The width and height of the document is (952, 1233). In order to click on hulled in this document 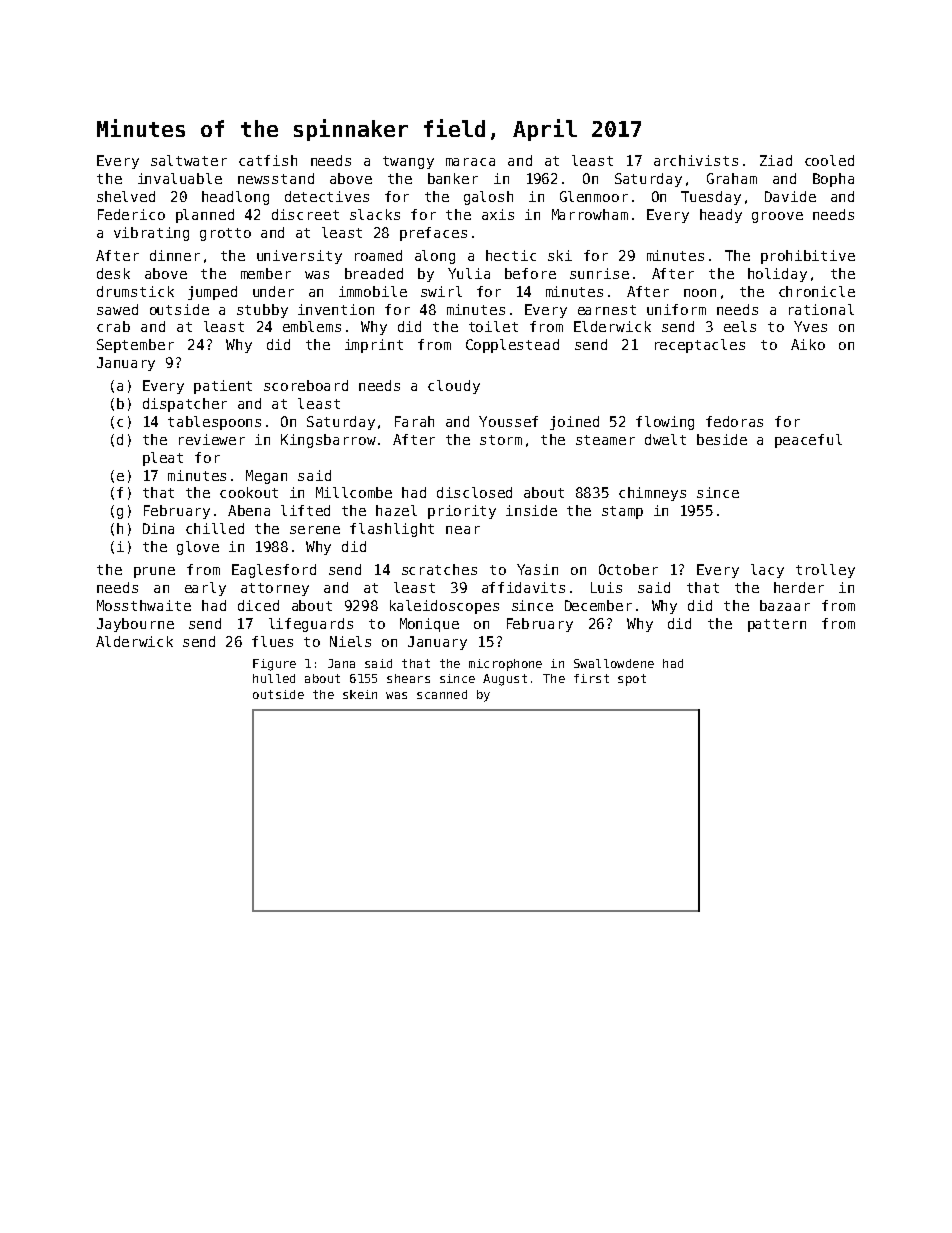, I will do `click(274, 678)`.
